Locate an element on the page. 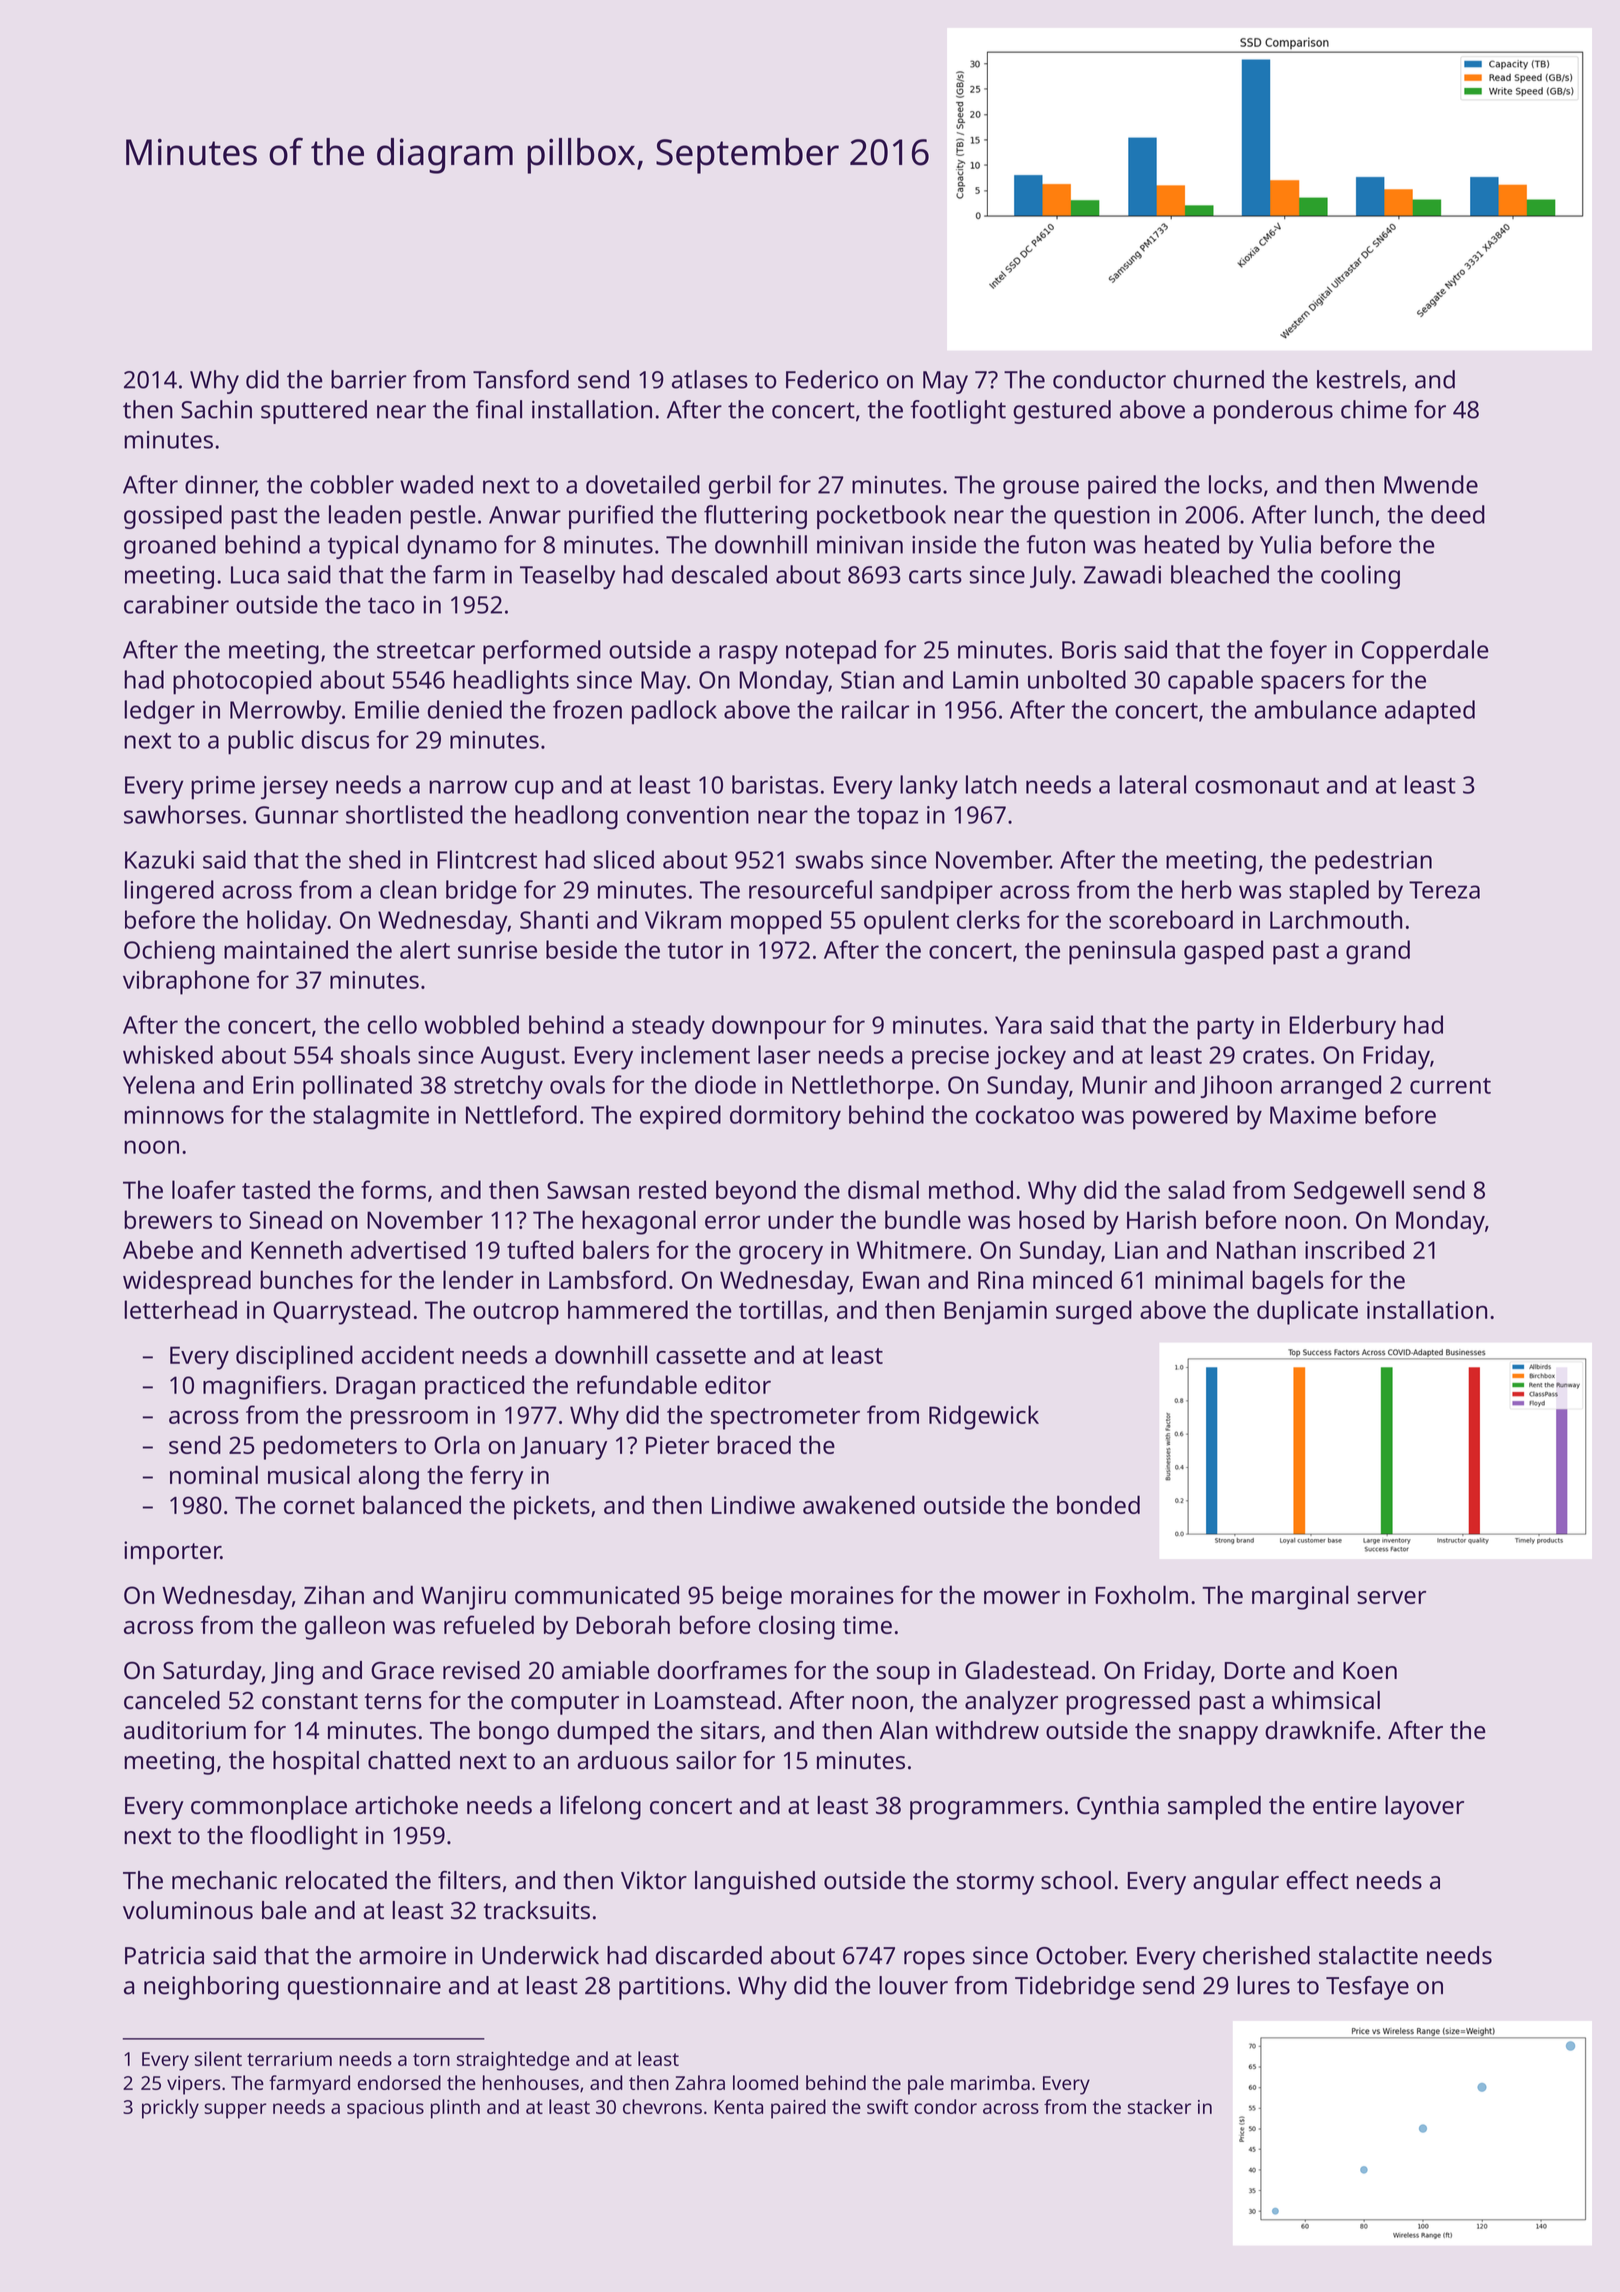 The height and width of the document is (2292, 1620). beige is located at coordinates (752, 1597).
